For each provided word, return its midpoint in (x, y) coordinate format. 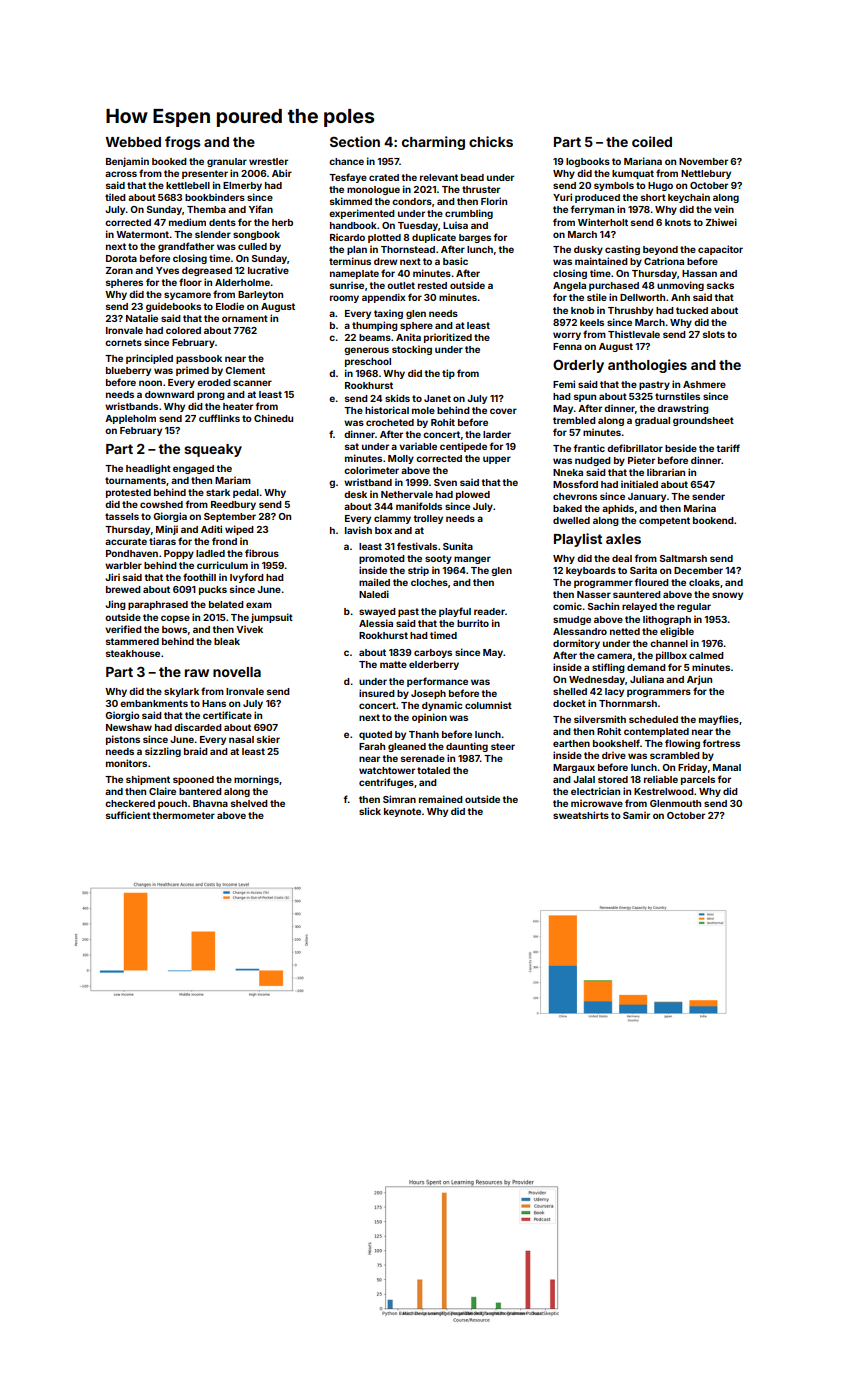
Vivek (249, 629)
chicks (491, 141)
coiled (652, 141)
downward (169, 394)
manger (472, 560)
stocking (412, 350)
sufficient (128, 815)
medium (187, 222)
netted (625, 631)
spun (585, 398)
